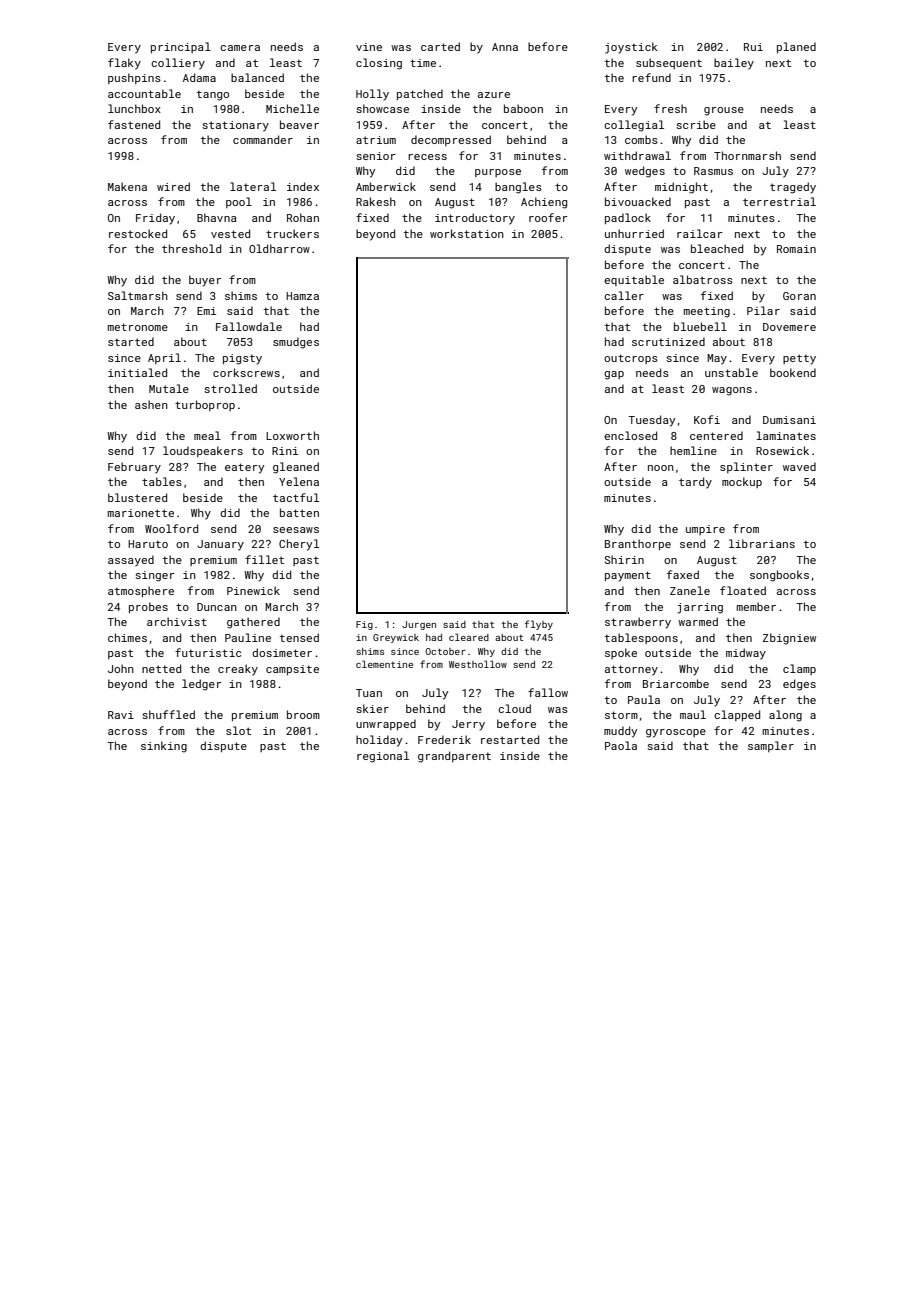 The height and width of the document is (1308, 924). I want to click on roofer, so click(548, 217).
